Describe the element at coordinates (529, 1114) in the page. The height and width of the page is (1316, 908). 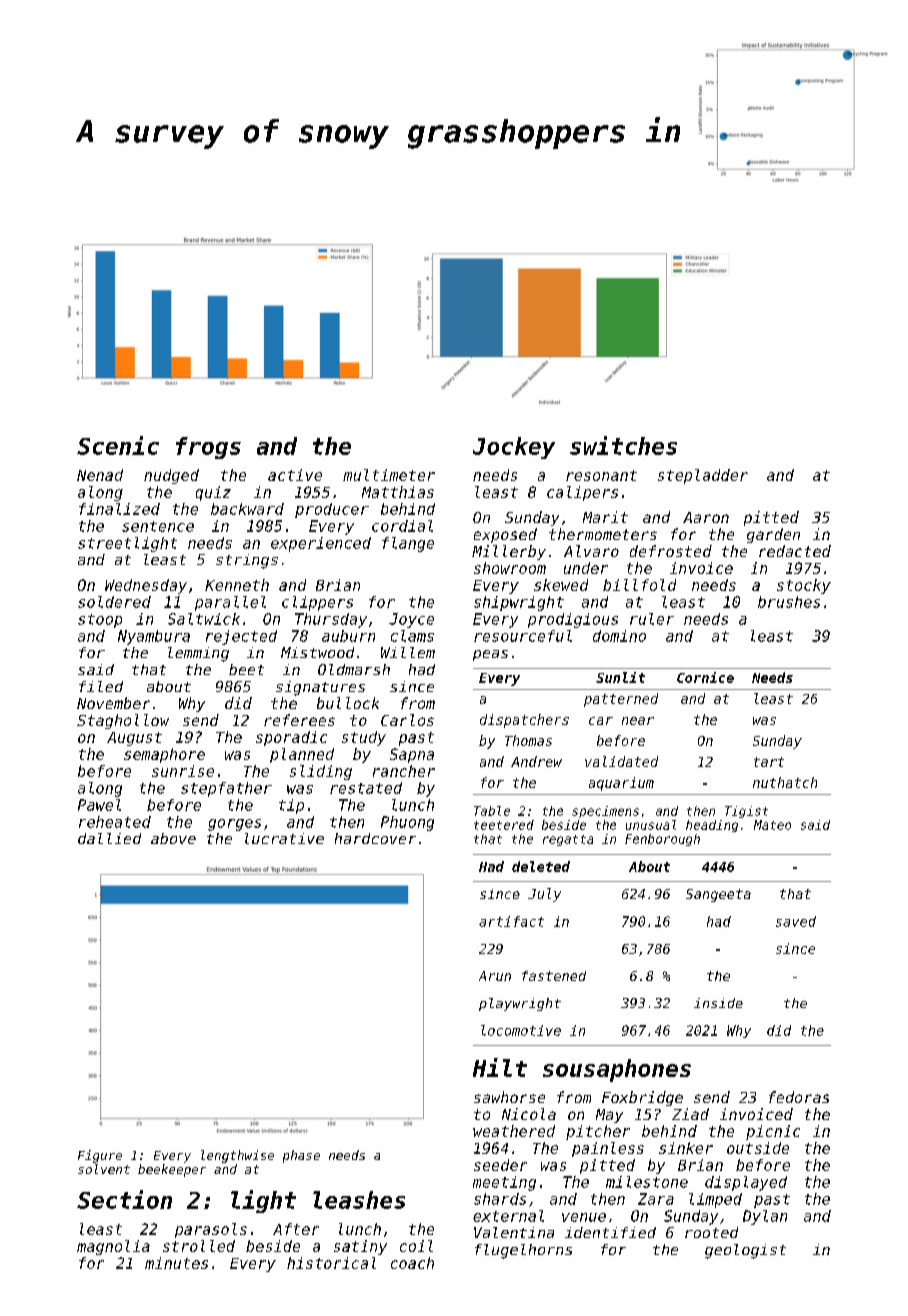
I see `Nicola` at that location.
